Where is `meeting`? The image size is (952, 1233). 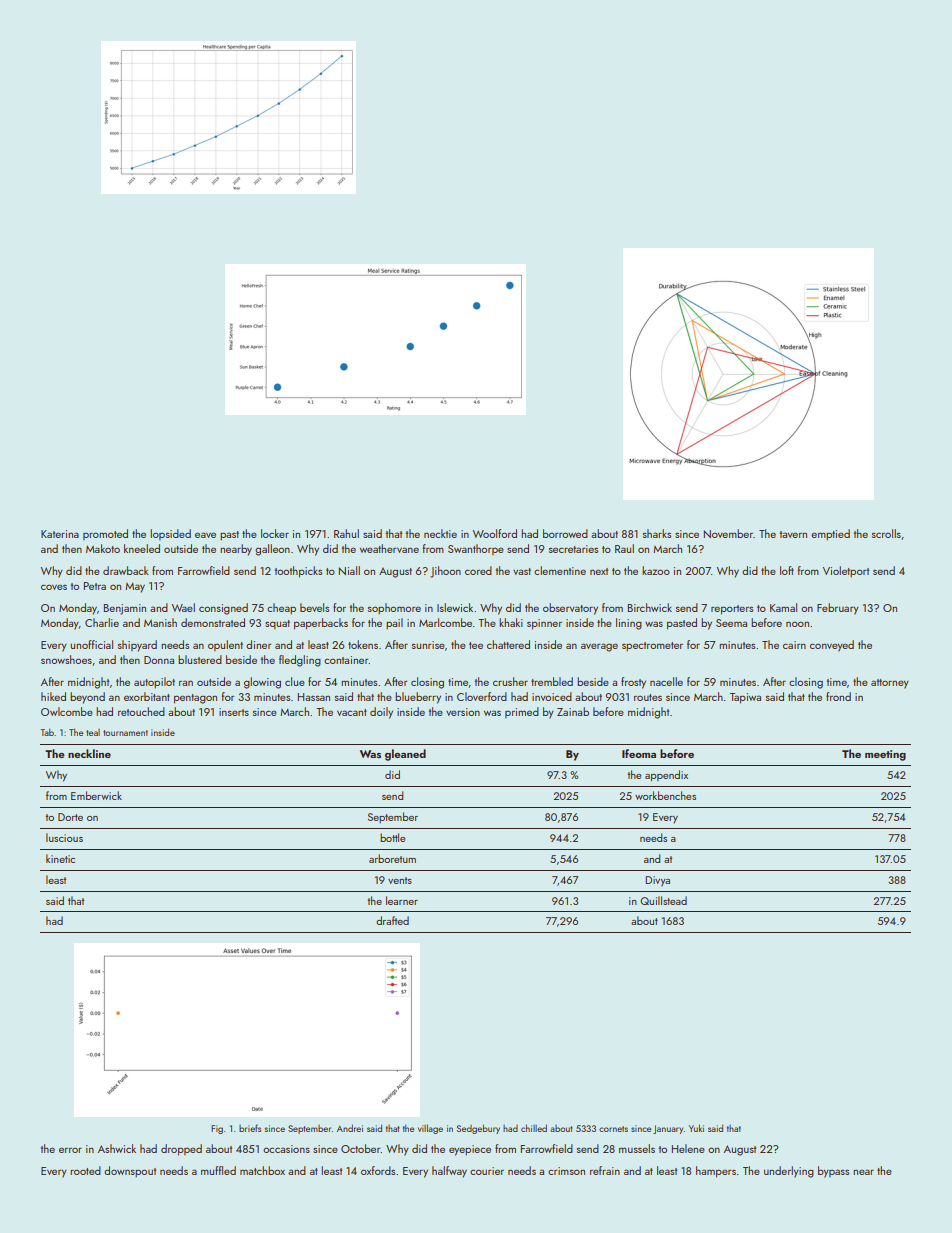
meeting is located at coordinates (885, 755).
